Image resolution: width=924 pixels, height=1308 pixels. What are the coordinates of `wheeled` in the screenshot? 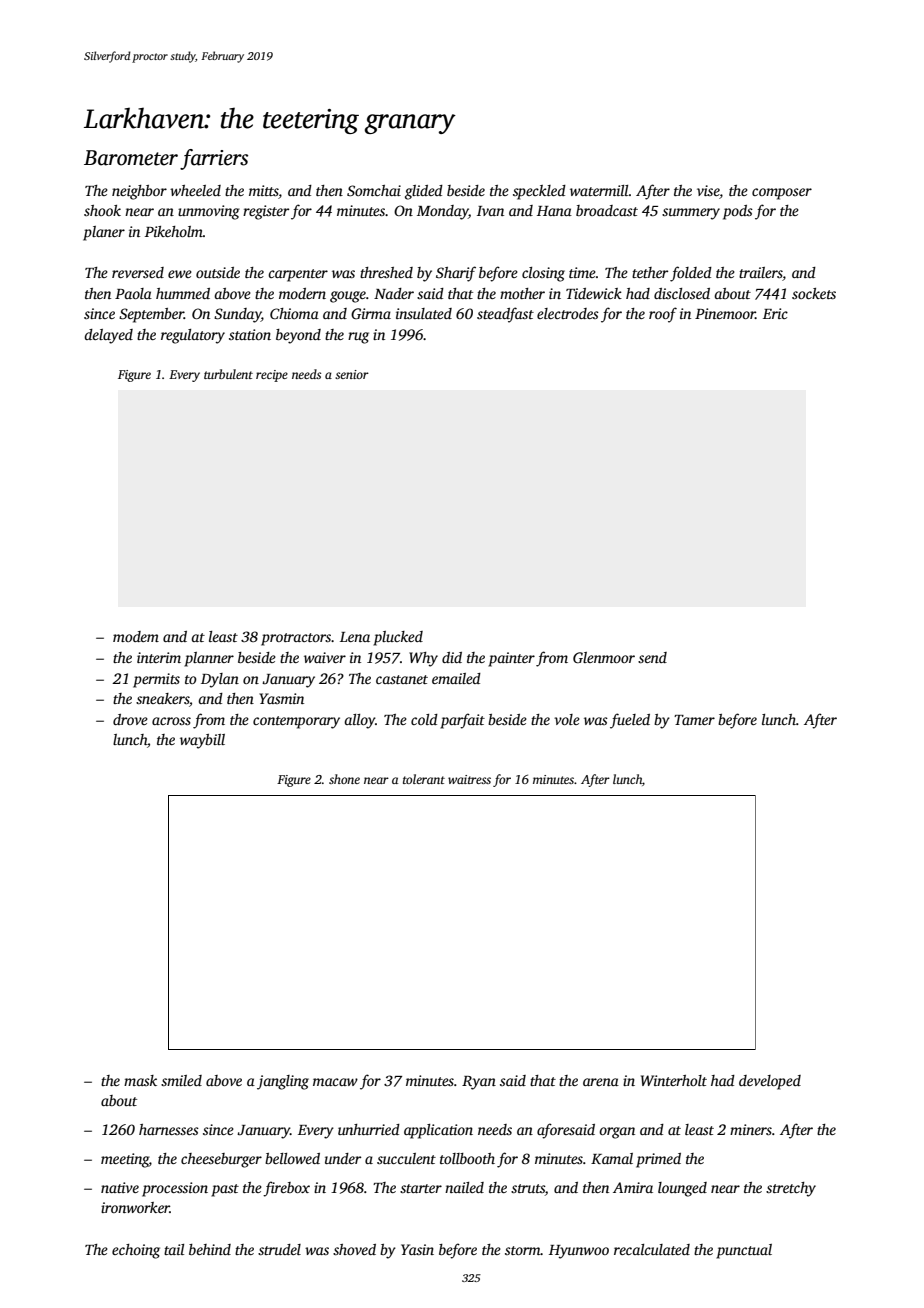 It's located at (195, 190).
